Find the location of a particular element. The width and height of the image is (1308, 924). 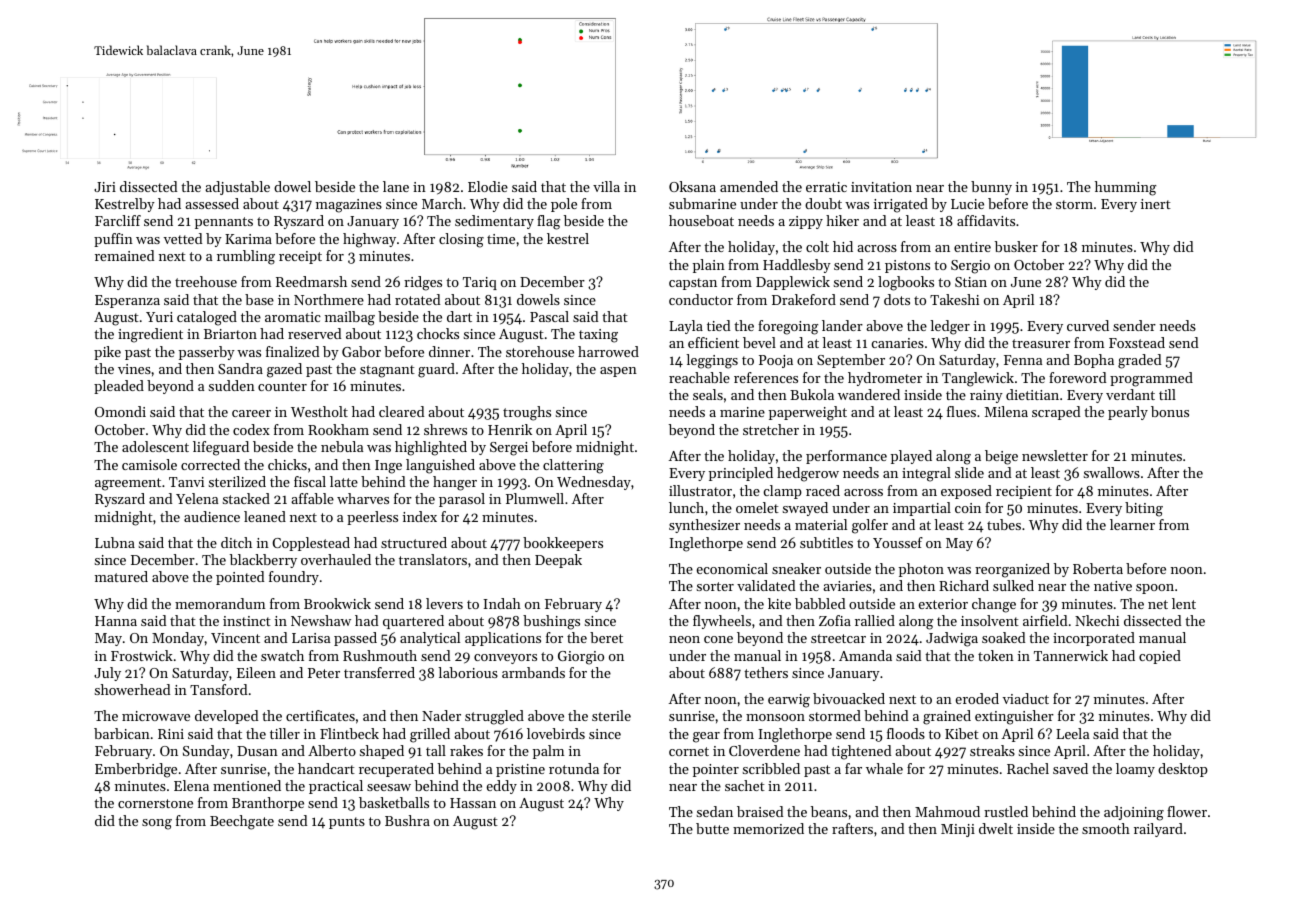

railyard is located at coordinates (1158, 830).
